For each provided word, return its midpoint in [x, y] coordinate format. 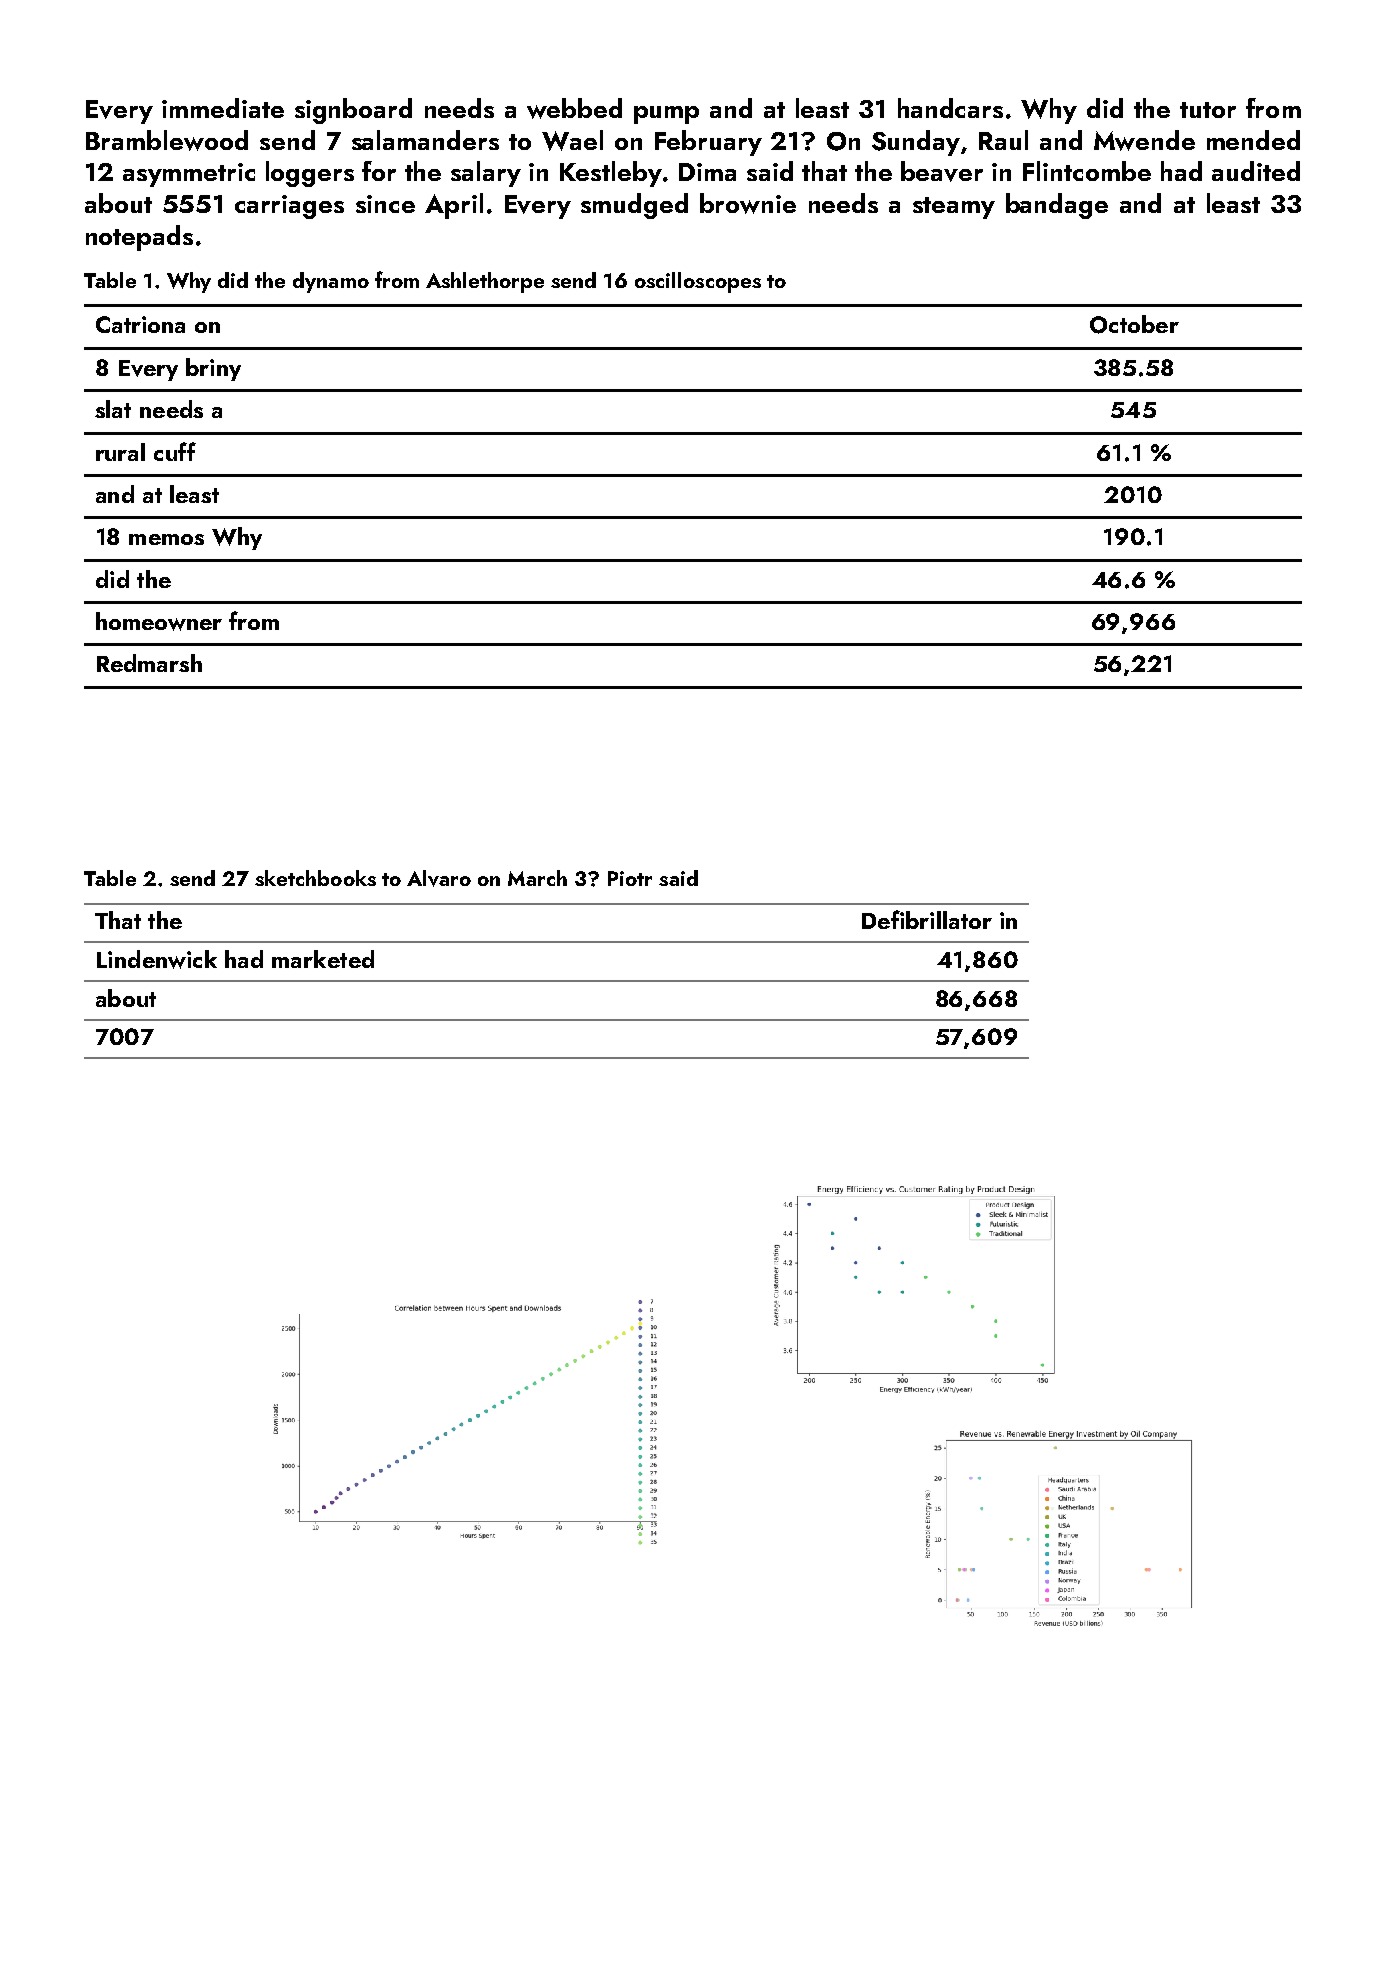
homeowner [159, 621]
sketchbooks [315, 878]
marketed [323, 959]
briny [213, 369]
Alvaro [439, 878]
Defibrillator [927, 919]
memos [166, 539]
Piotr [630, 878]
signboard [353, 111]
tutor [1208, 110]
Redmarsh [149, 663]
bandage [1057, 206]
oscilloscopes [698, 282]
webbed [574, 108]
